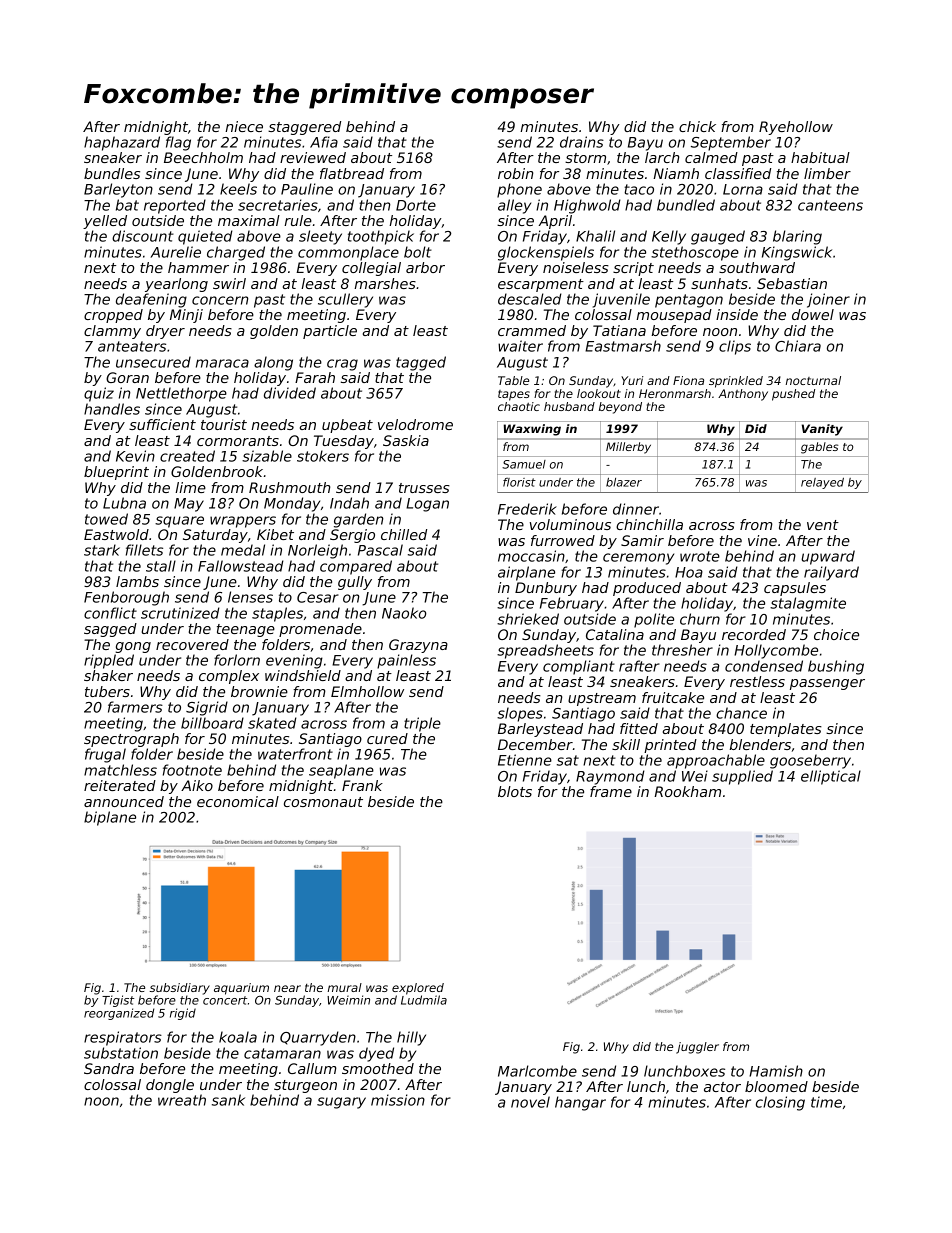 This screenshot has height=1233, width=952. What do you see at coordinates (424, 1000) in the screenshot?
I see `Ludmila` at bounding box center [424, 1000].
